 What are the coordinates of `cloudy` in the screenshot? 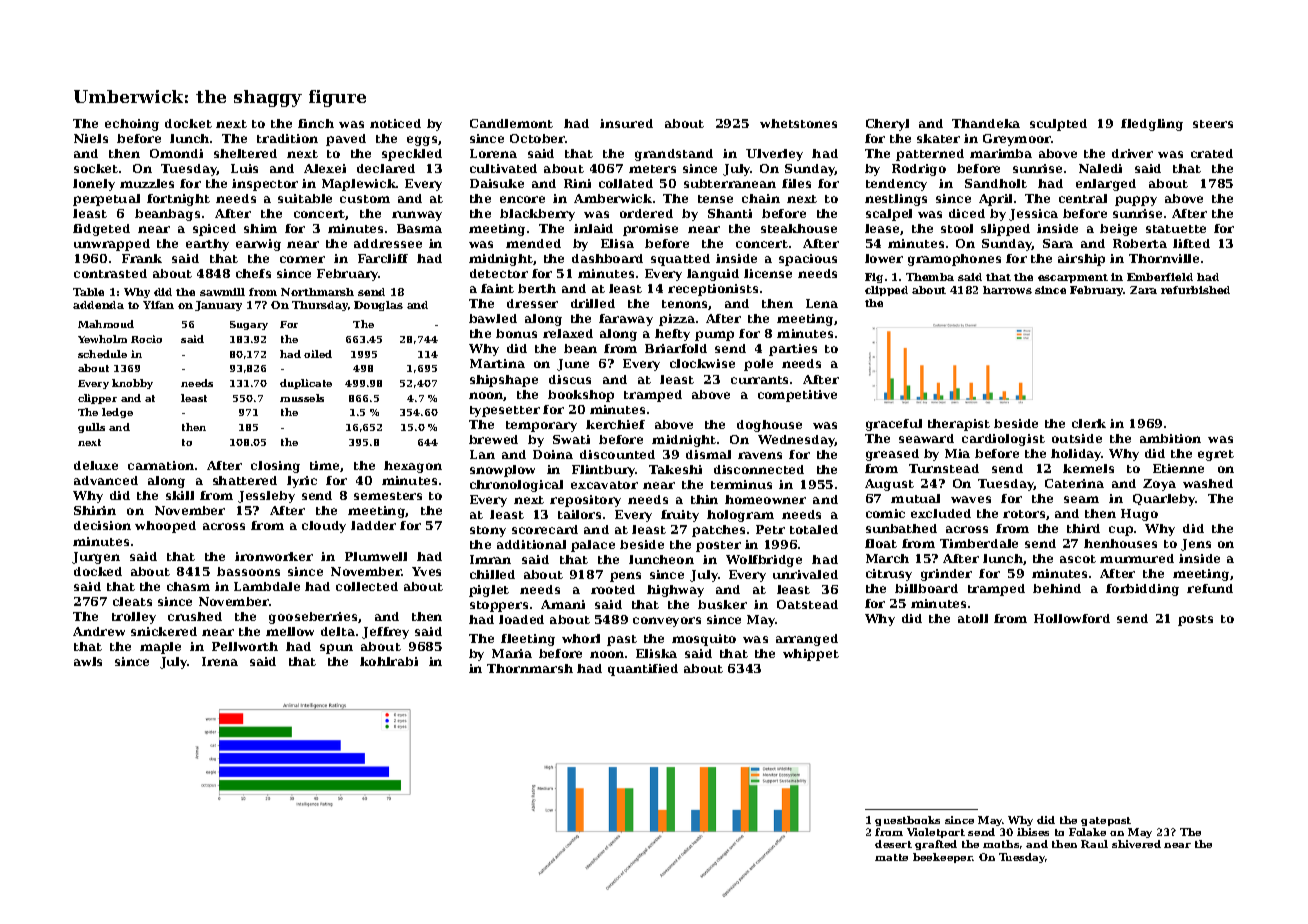 It's located at (324, 527).
